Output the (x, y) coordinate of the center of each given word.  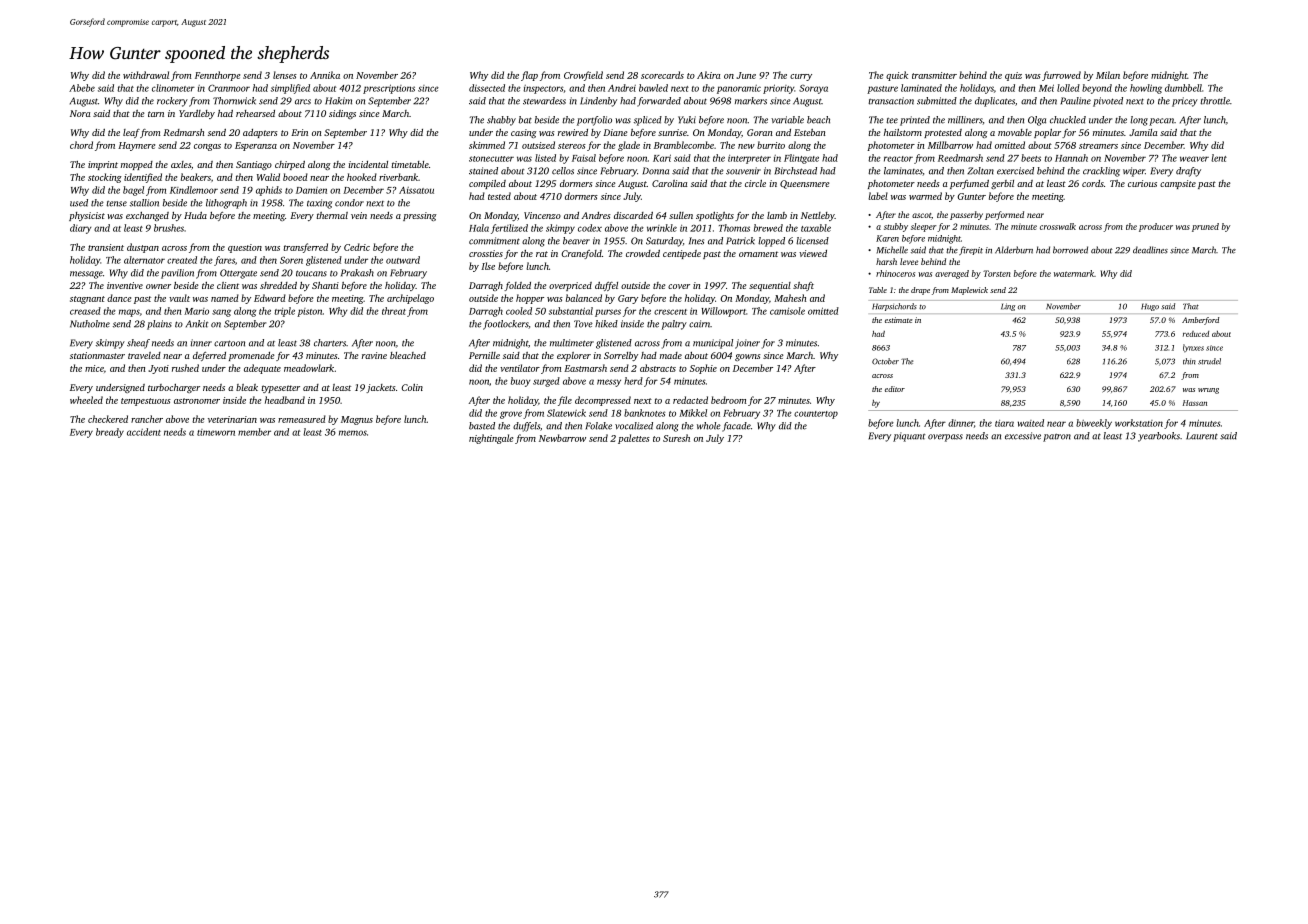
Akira (708, 75)
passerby (966, 215)
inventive (125, 285)
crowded (643, 253)
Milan (1108, 75)
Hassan (1195, 403)
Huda (195, 215)
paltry (674, 325)
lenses (285, 75)
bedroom (728, 400)
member (254, 432)
